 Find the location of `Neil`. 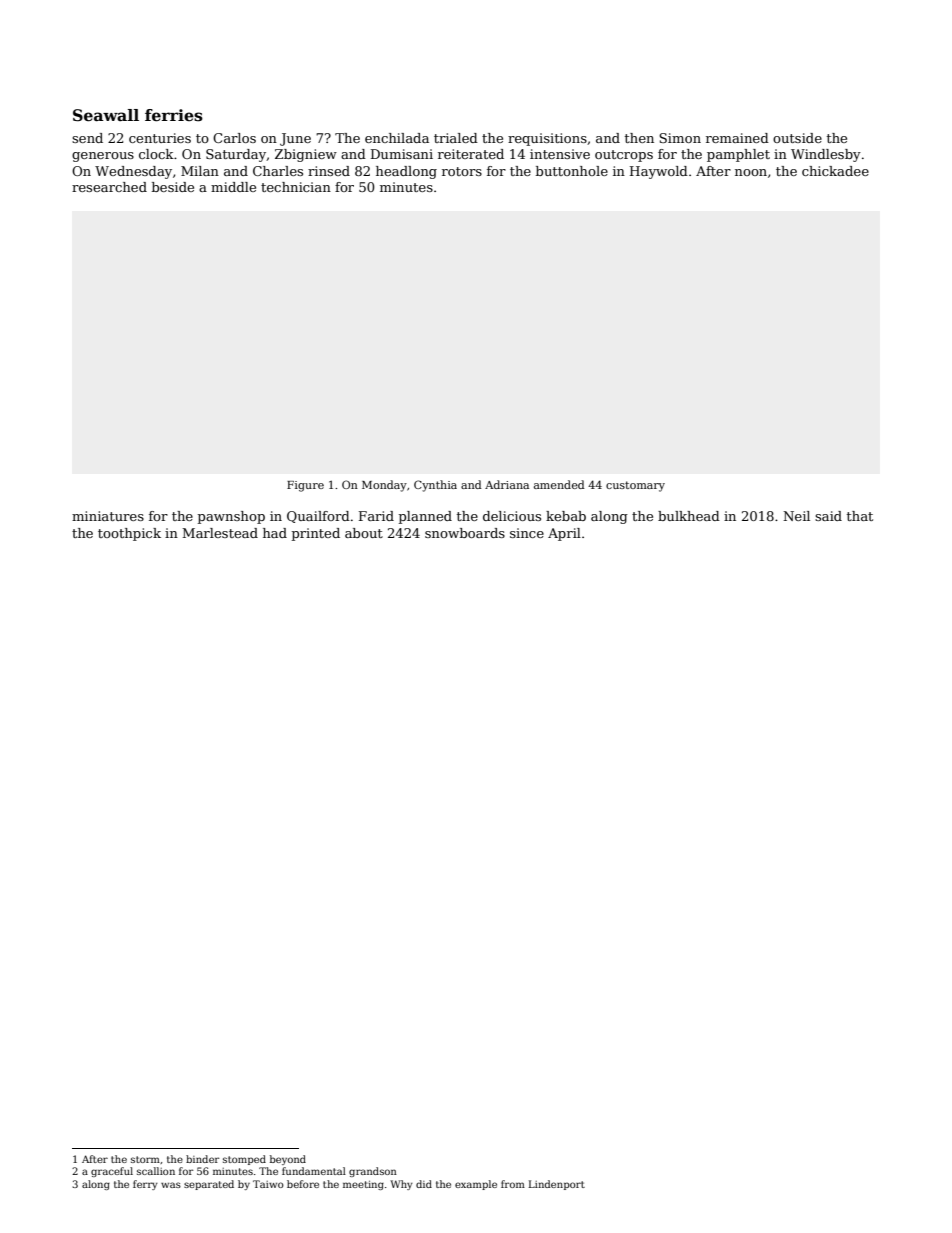

Neil is located at coordinates (796, 516).
